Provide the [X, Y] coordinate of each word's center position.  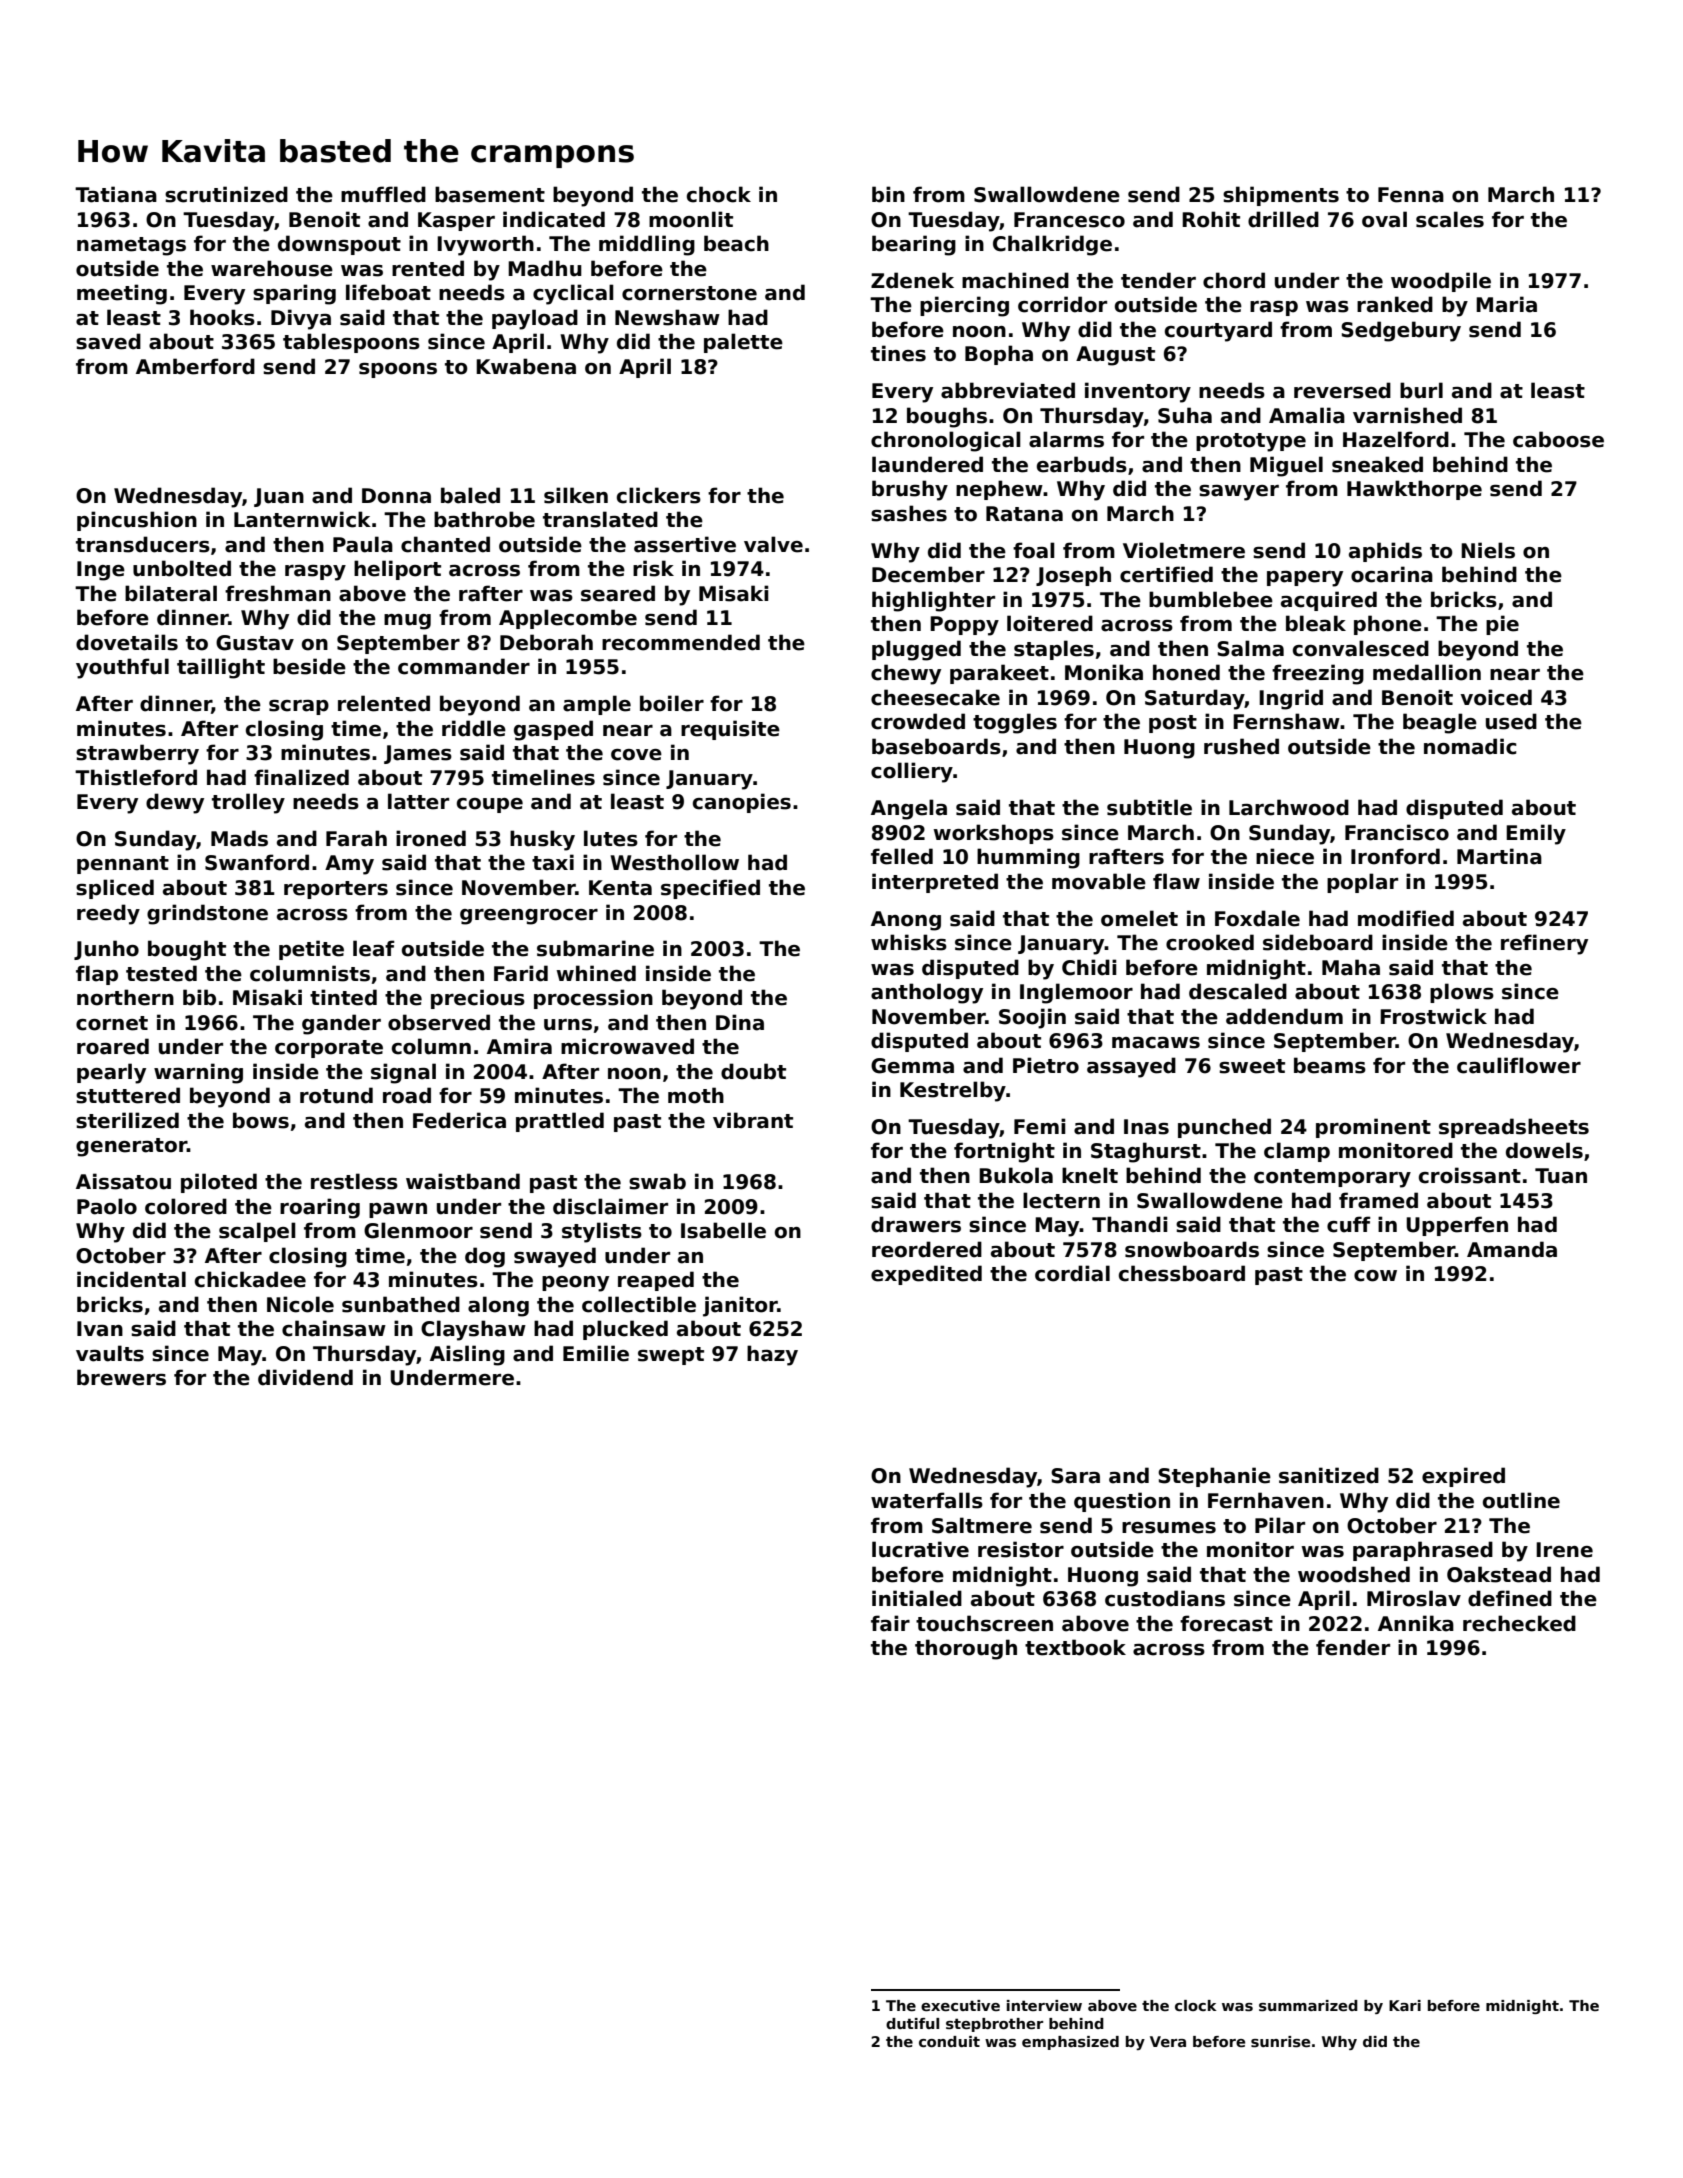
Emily [1536, 834]
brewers [121, 1377]
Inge [101, 571]
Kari [1405, 2005]
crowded [918, 721]
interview [1044, 2005]
